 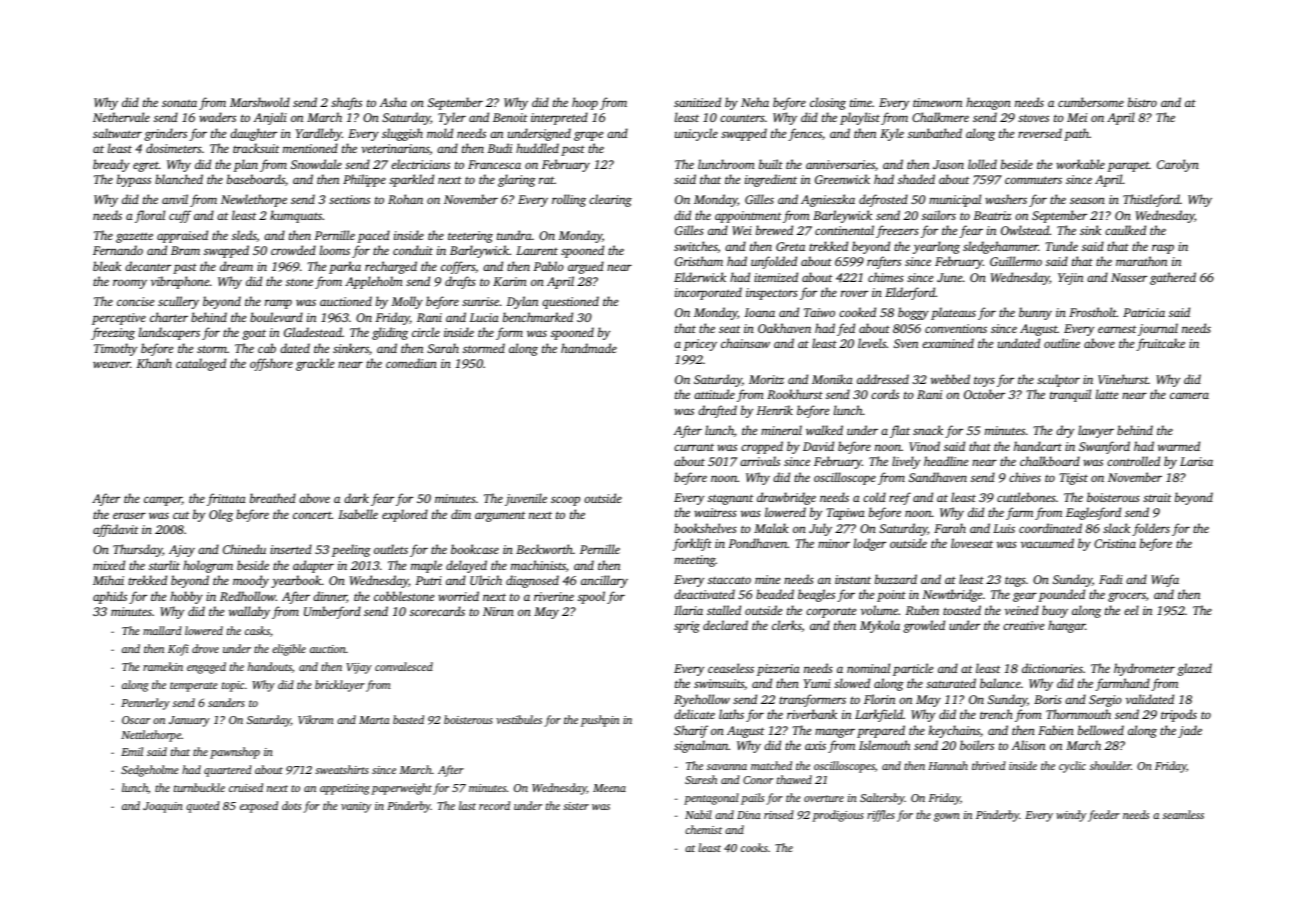 What do you see at coordinates (163, 807) in the screenshot?
I see `Joaquin` at bounding box center [163, 807].
